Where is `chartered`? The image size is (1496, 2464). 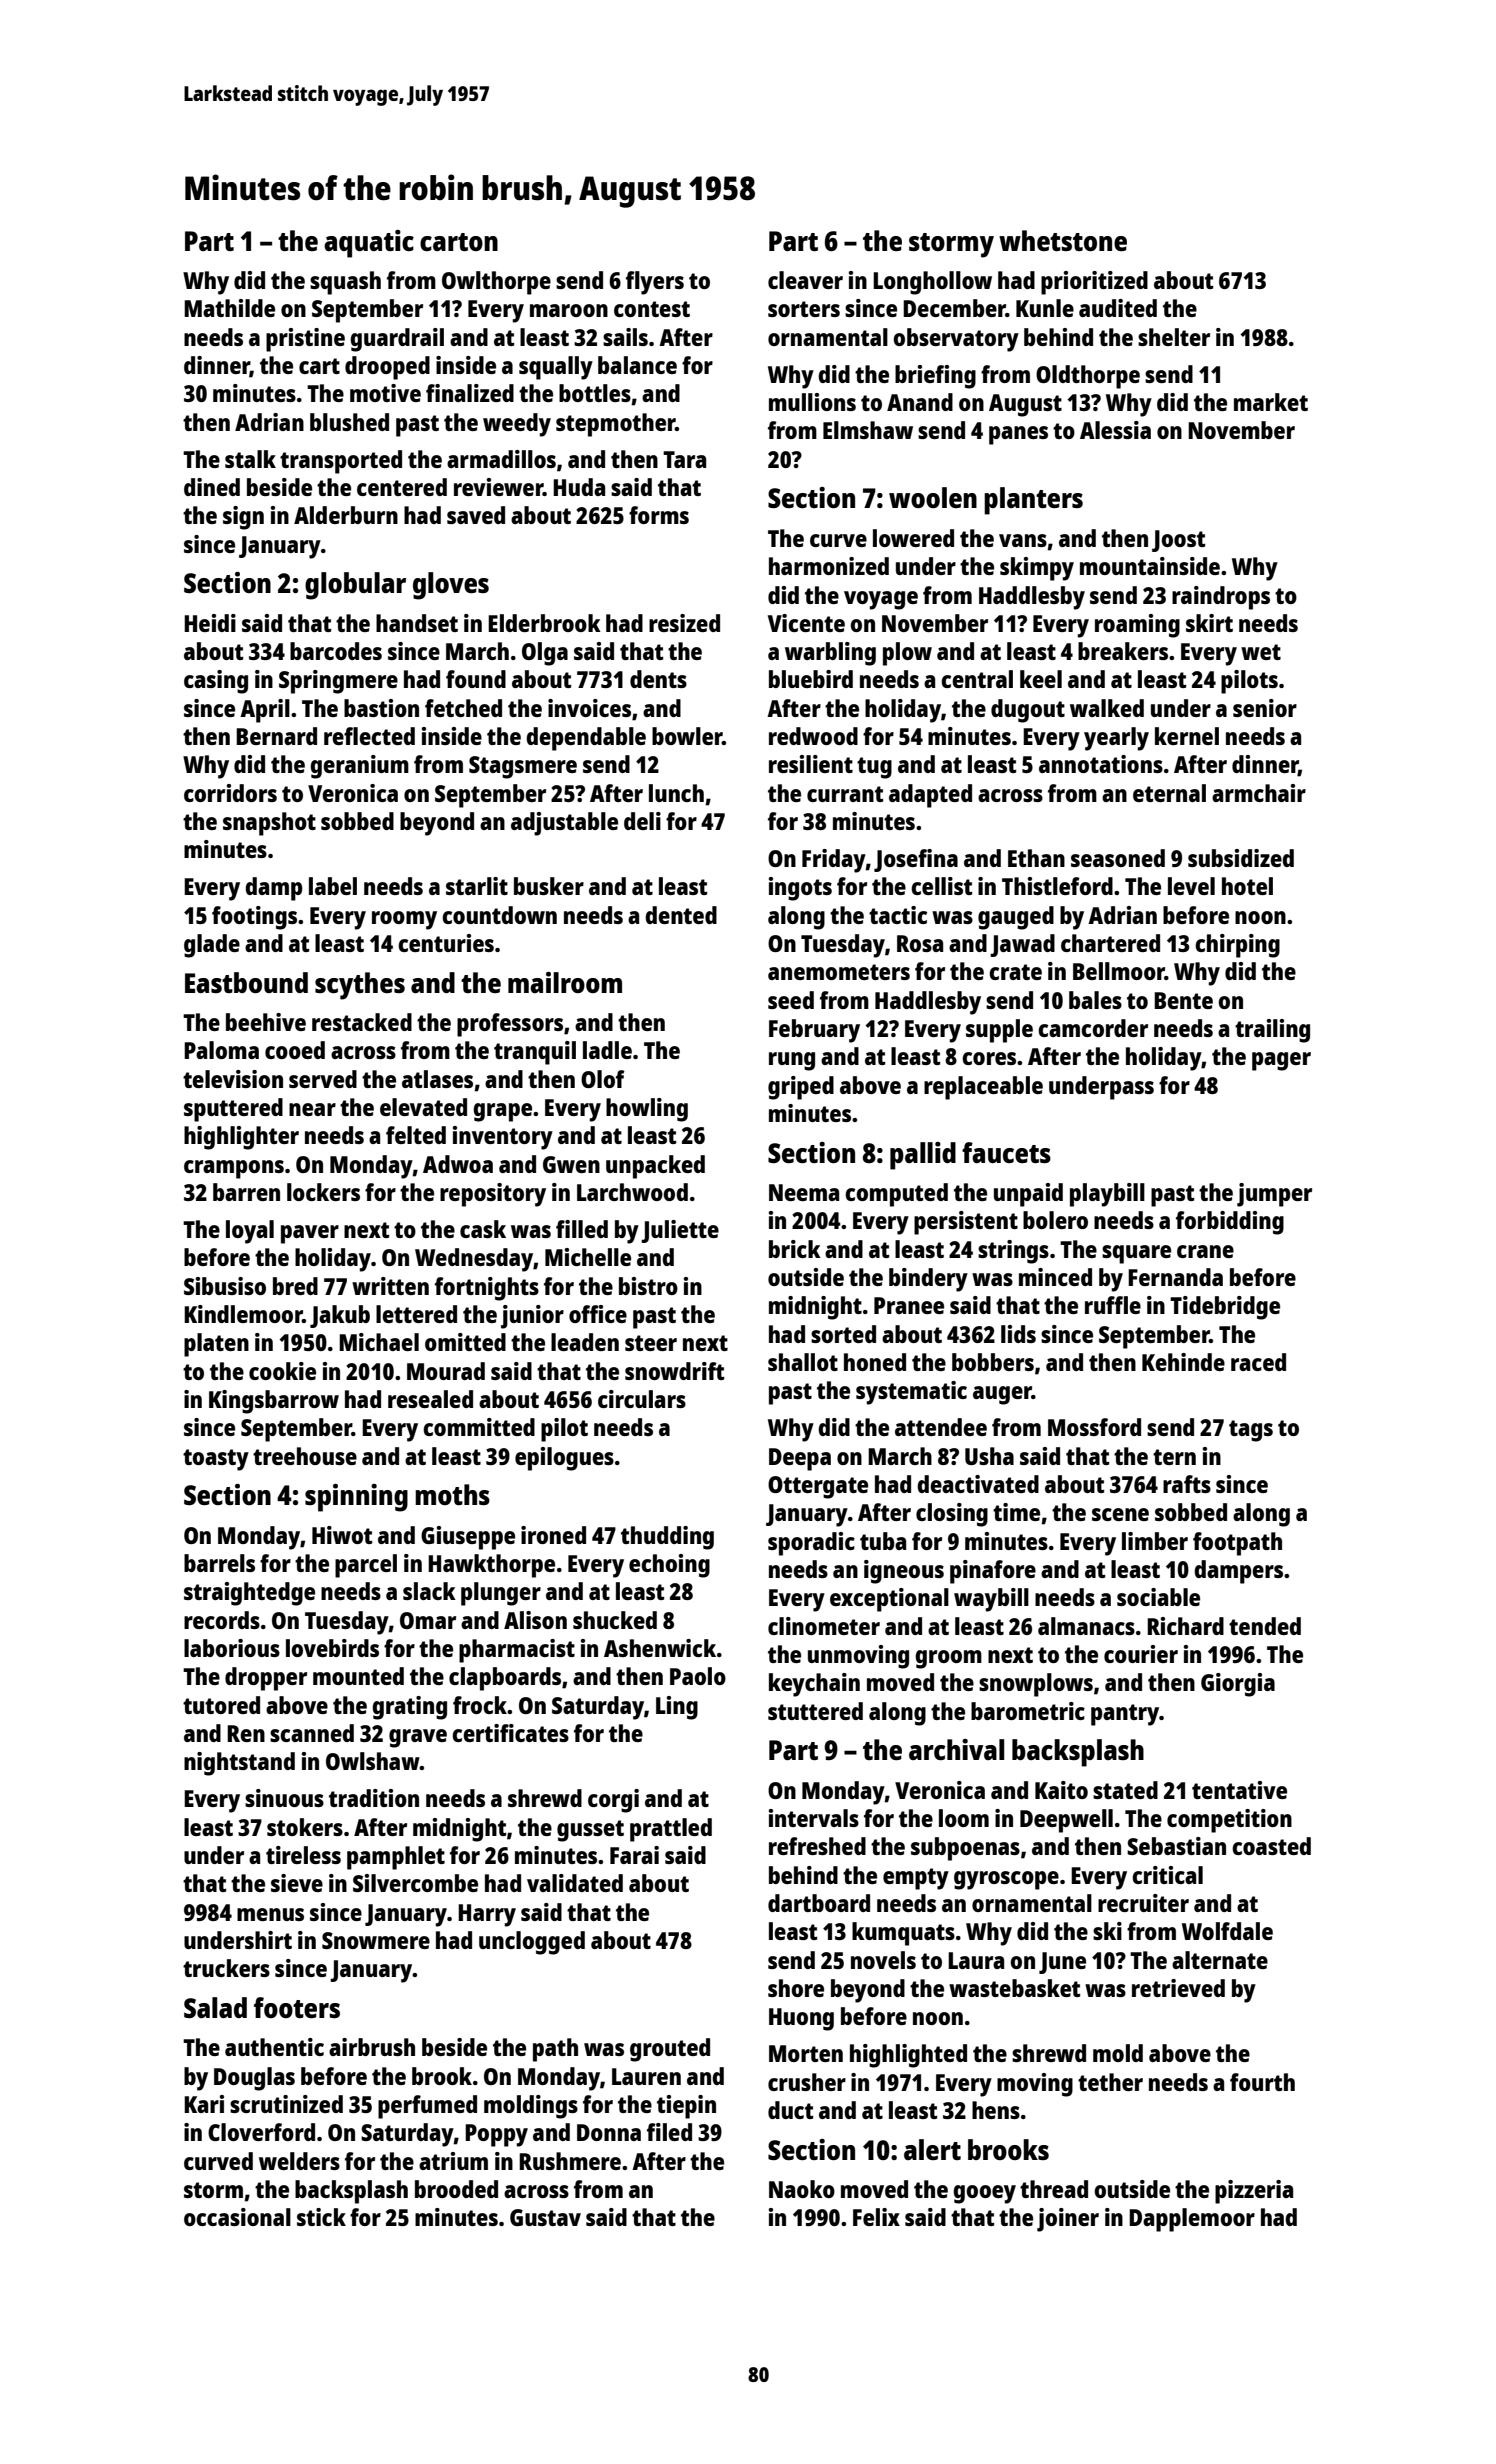 chartered is located at coordinates (1110, 943).
